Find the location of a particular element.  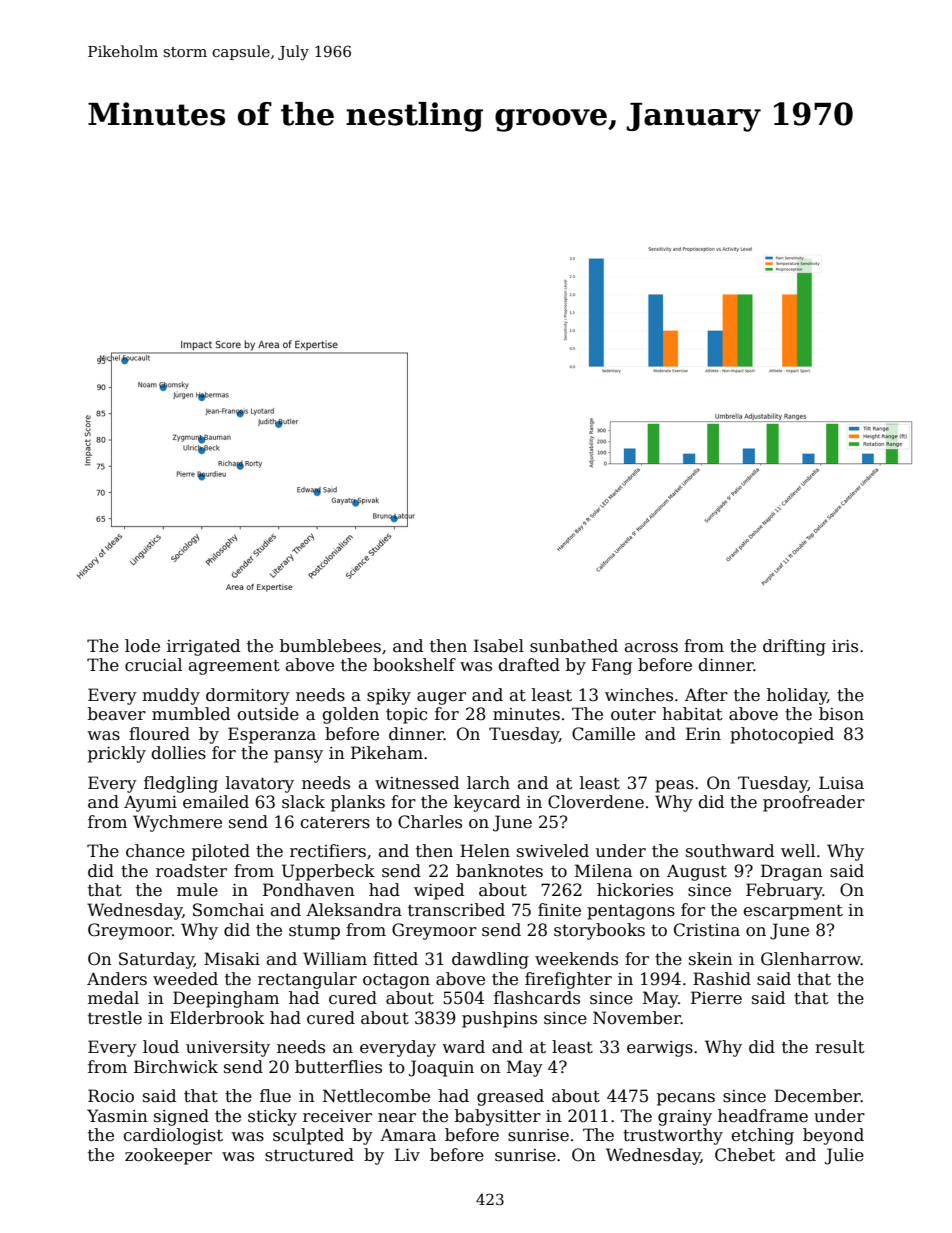

butterflies is located at coordinates (338, 1067).
